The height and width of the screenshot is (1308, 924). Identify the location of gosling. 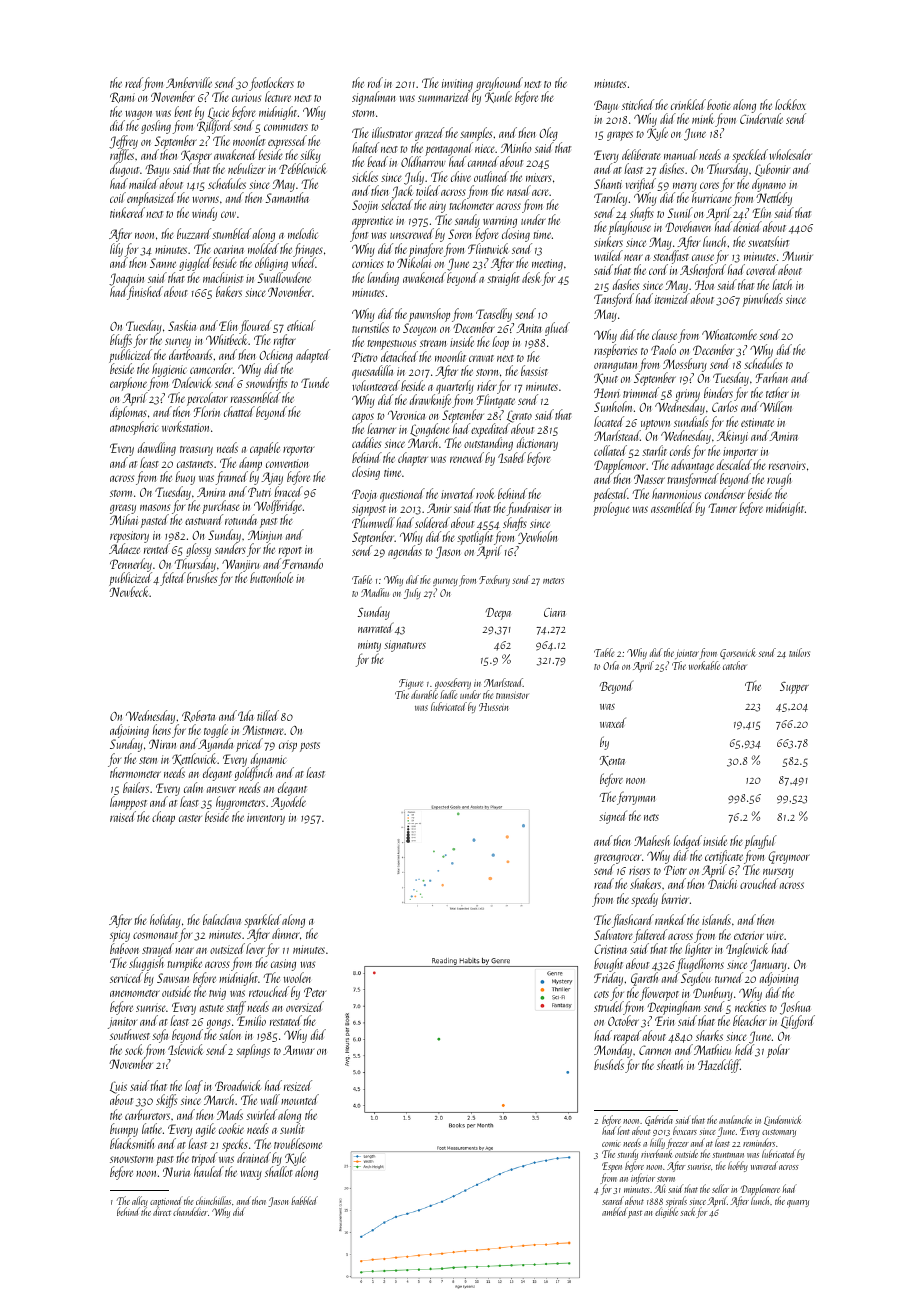
(156, 127).
